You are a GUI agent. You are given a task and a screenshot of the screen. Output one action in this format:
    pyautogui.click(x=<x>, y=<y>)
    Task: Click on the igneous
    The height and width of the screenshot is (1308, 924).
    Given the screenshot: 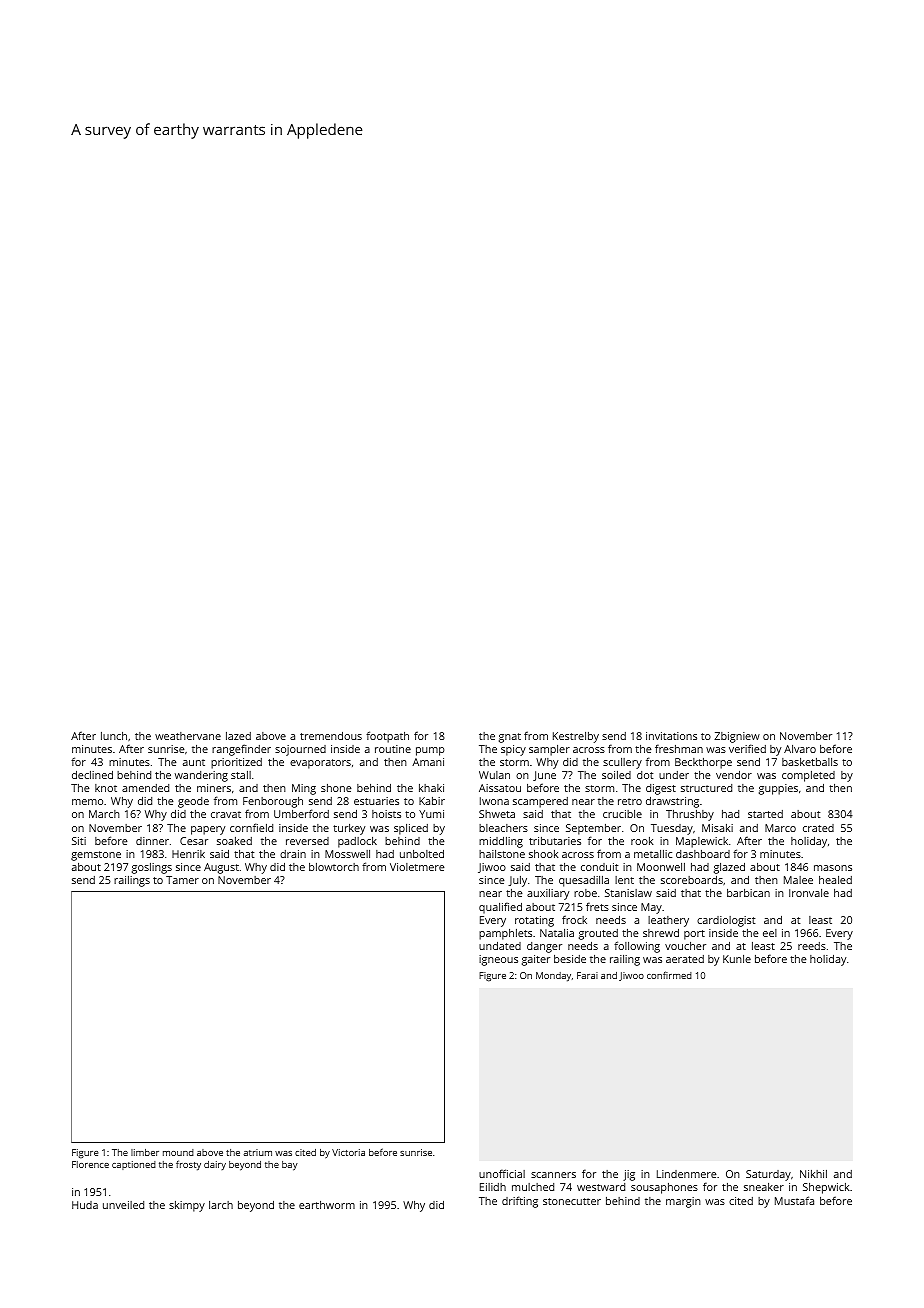 What is the action you would take?
    pyautogui.click(x=498, y=960)
